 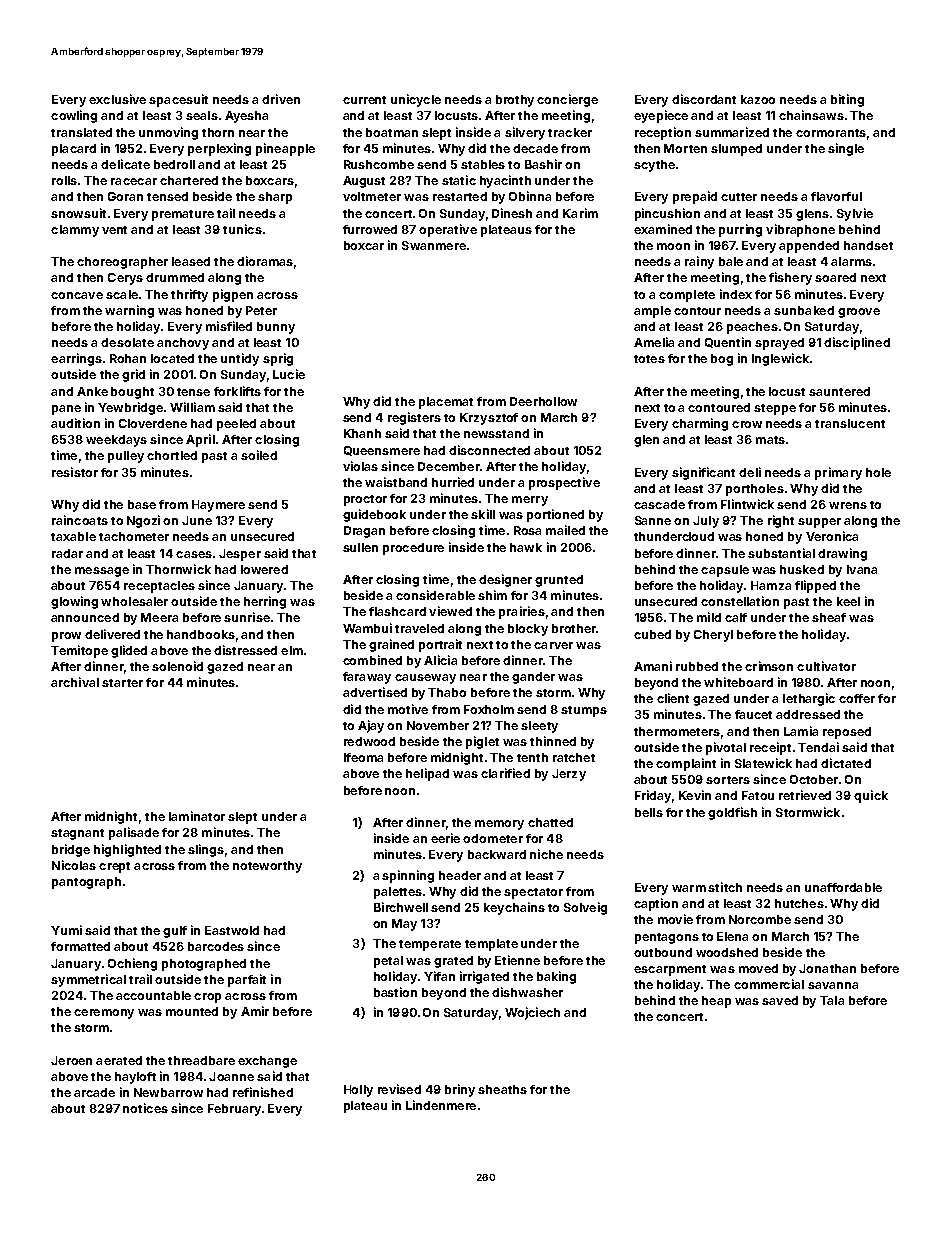 I want to click on helipad, so click(x=427, y=774).
